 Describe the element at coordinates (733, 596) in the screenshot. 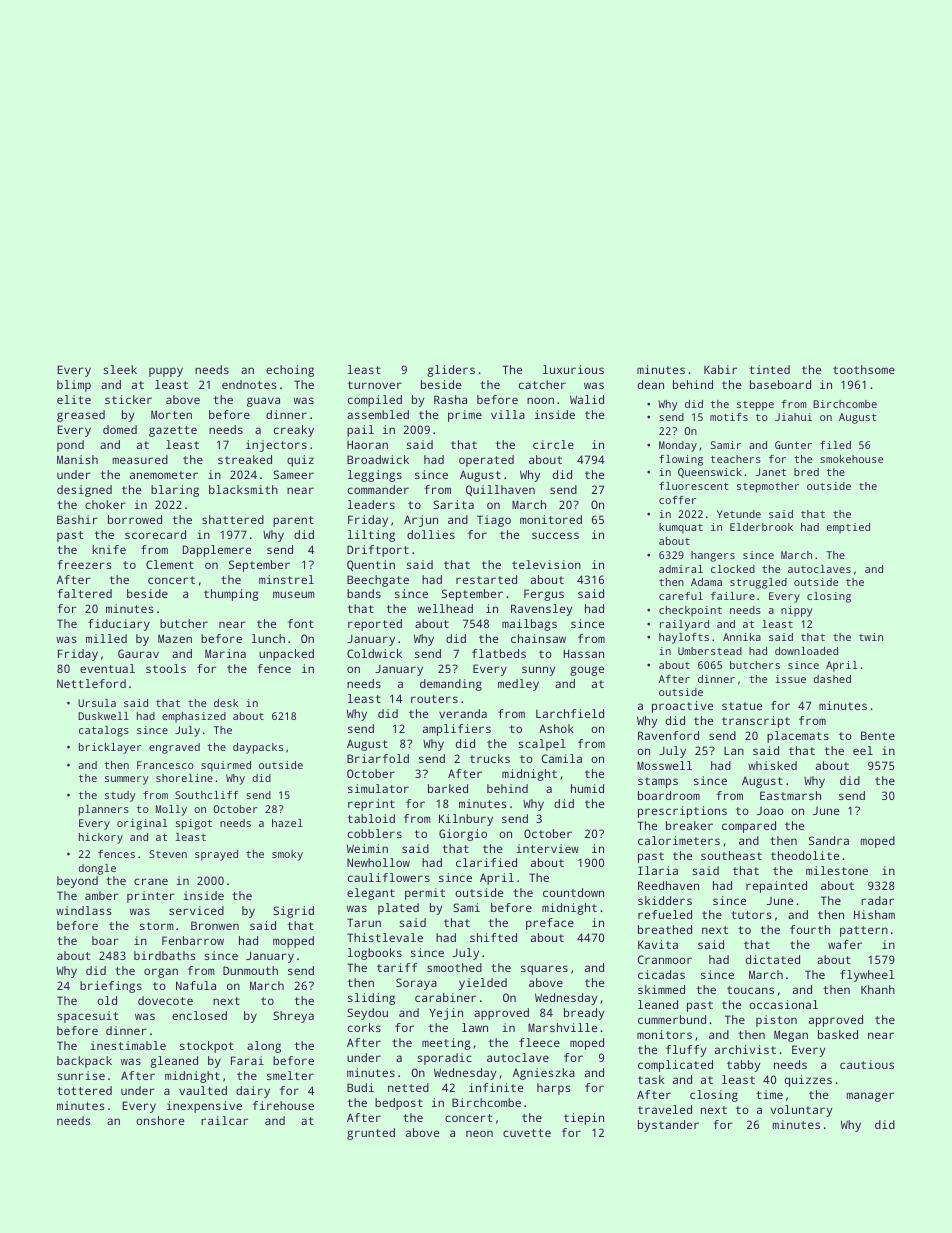

I see `failure` at that location.
